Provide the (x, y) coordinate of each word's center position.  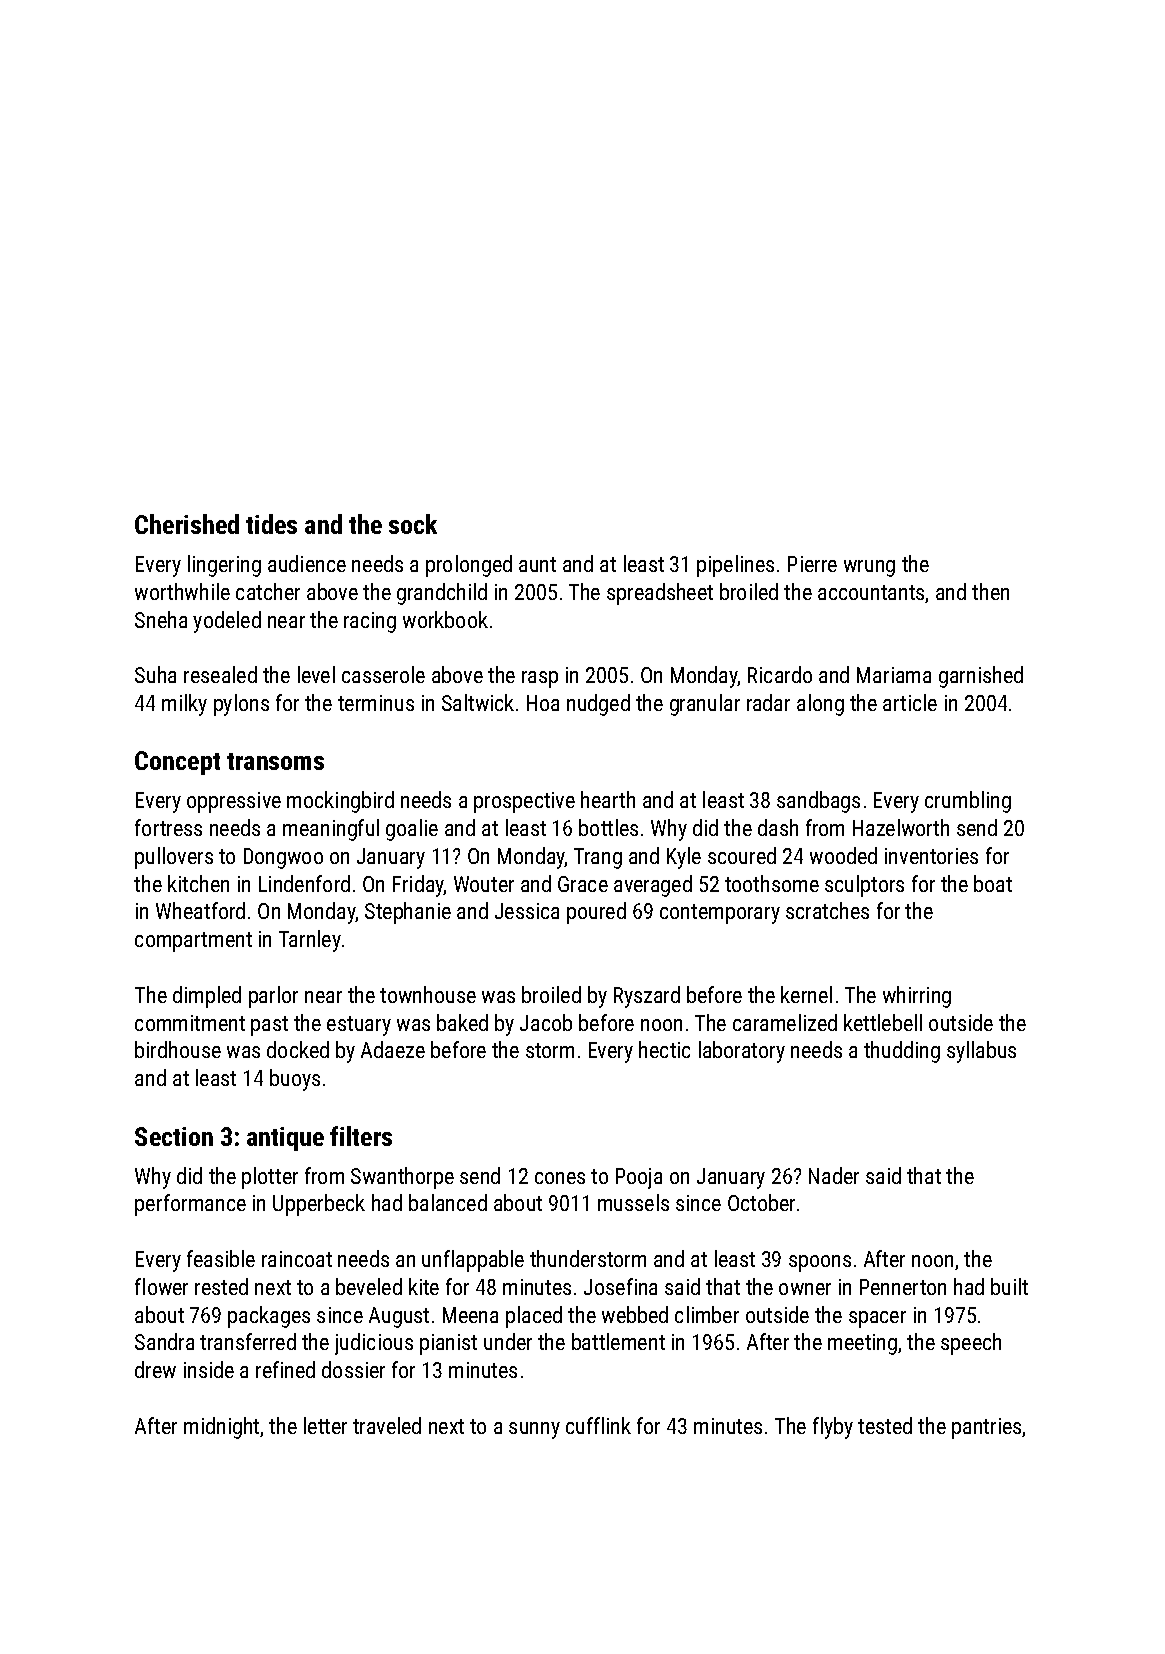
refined (285, 1369)
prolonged (469, 566)
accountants (871, 592)
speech (971, 1344)
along (820, 705)
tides (271, 524)
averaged (653, 886)
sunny (534, 1430)
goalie (412, 830)
